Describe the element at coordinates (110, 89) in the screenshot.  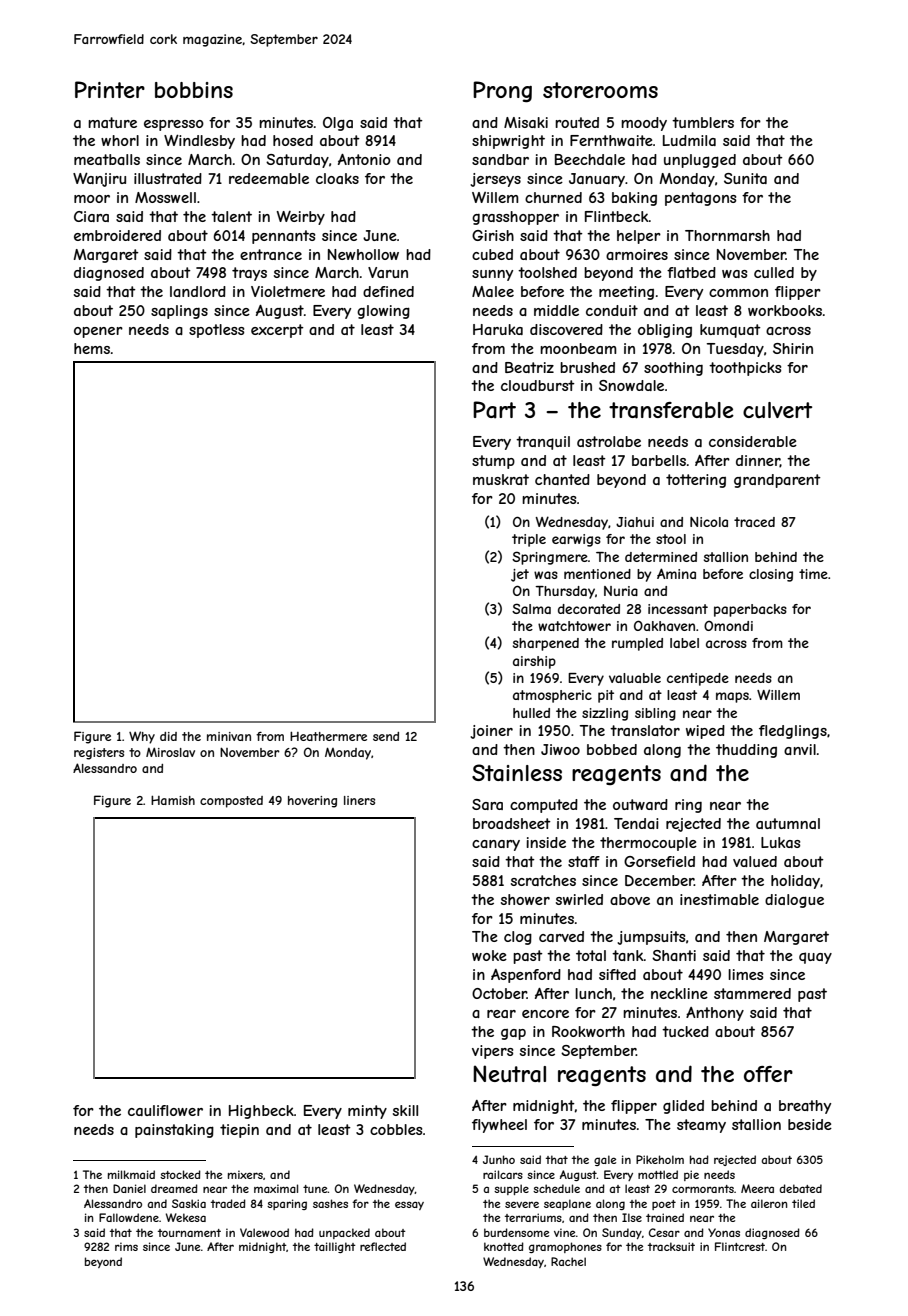
I see `Printer` at that location.
